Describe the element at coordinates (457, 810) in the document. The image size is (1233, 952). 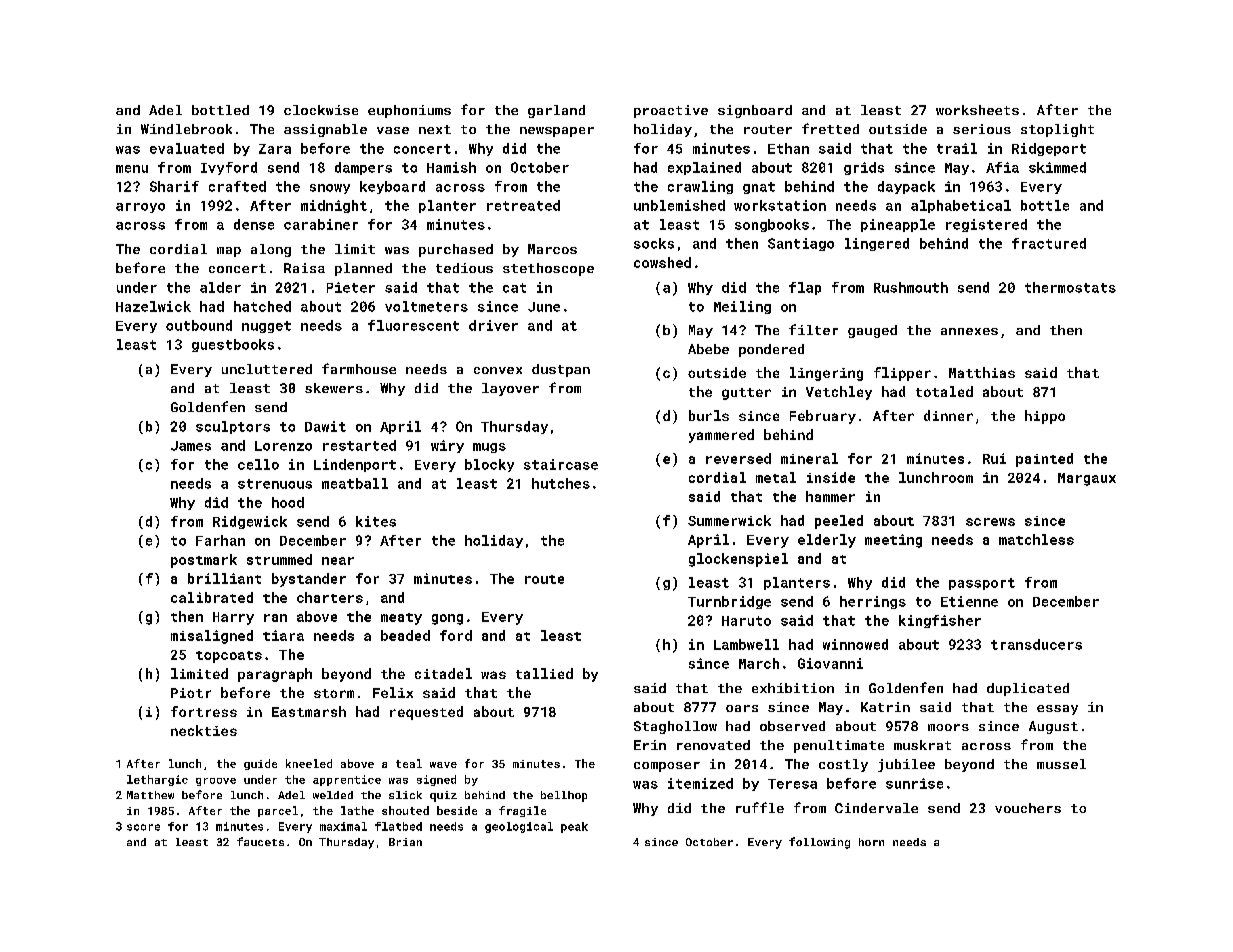
I see `beside` at that location.
